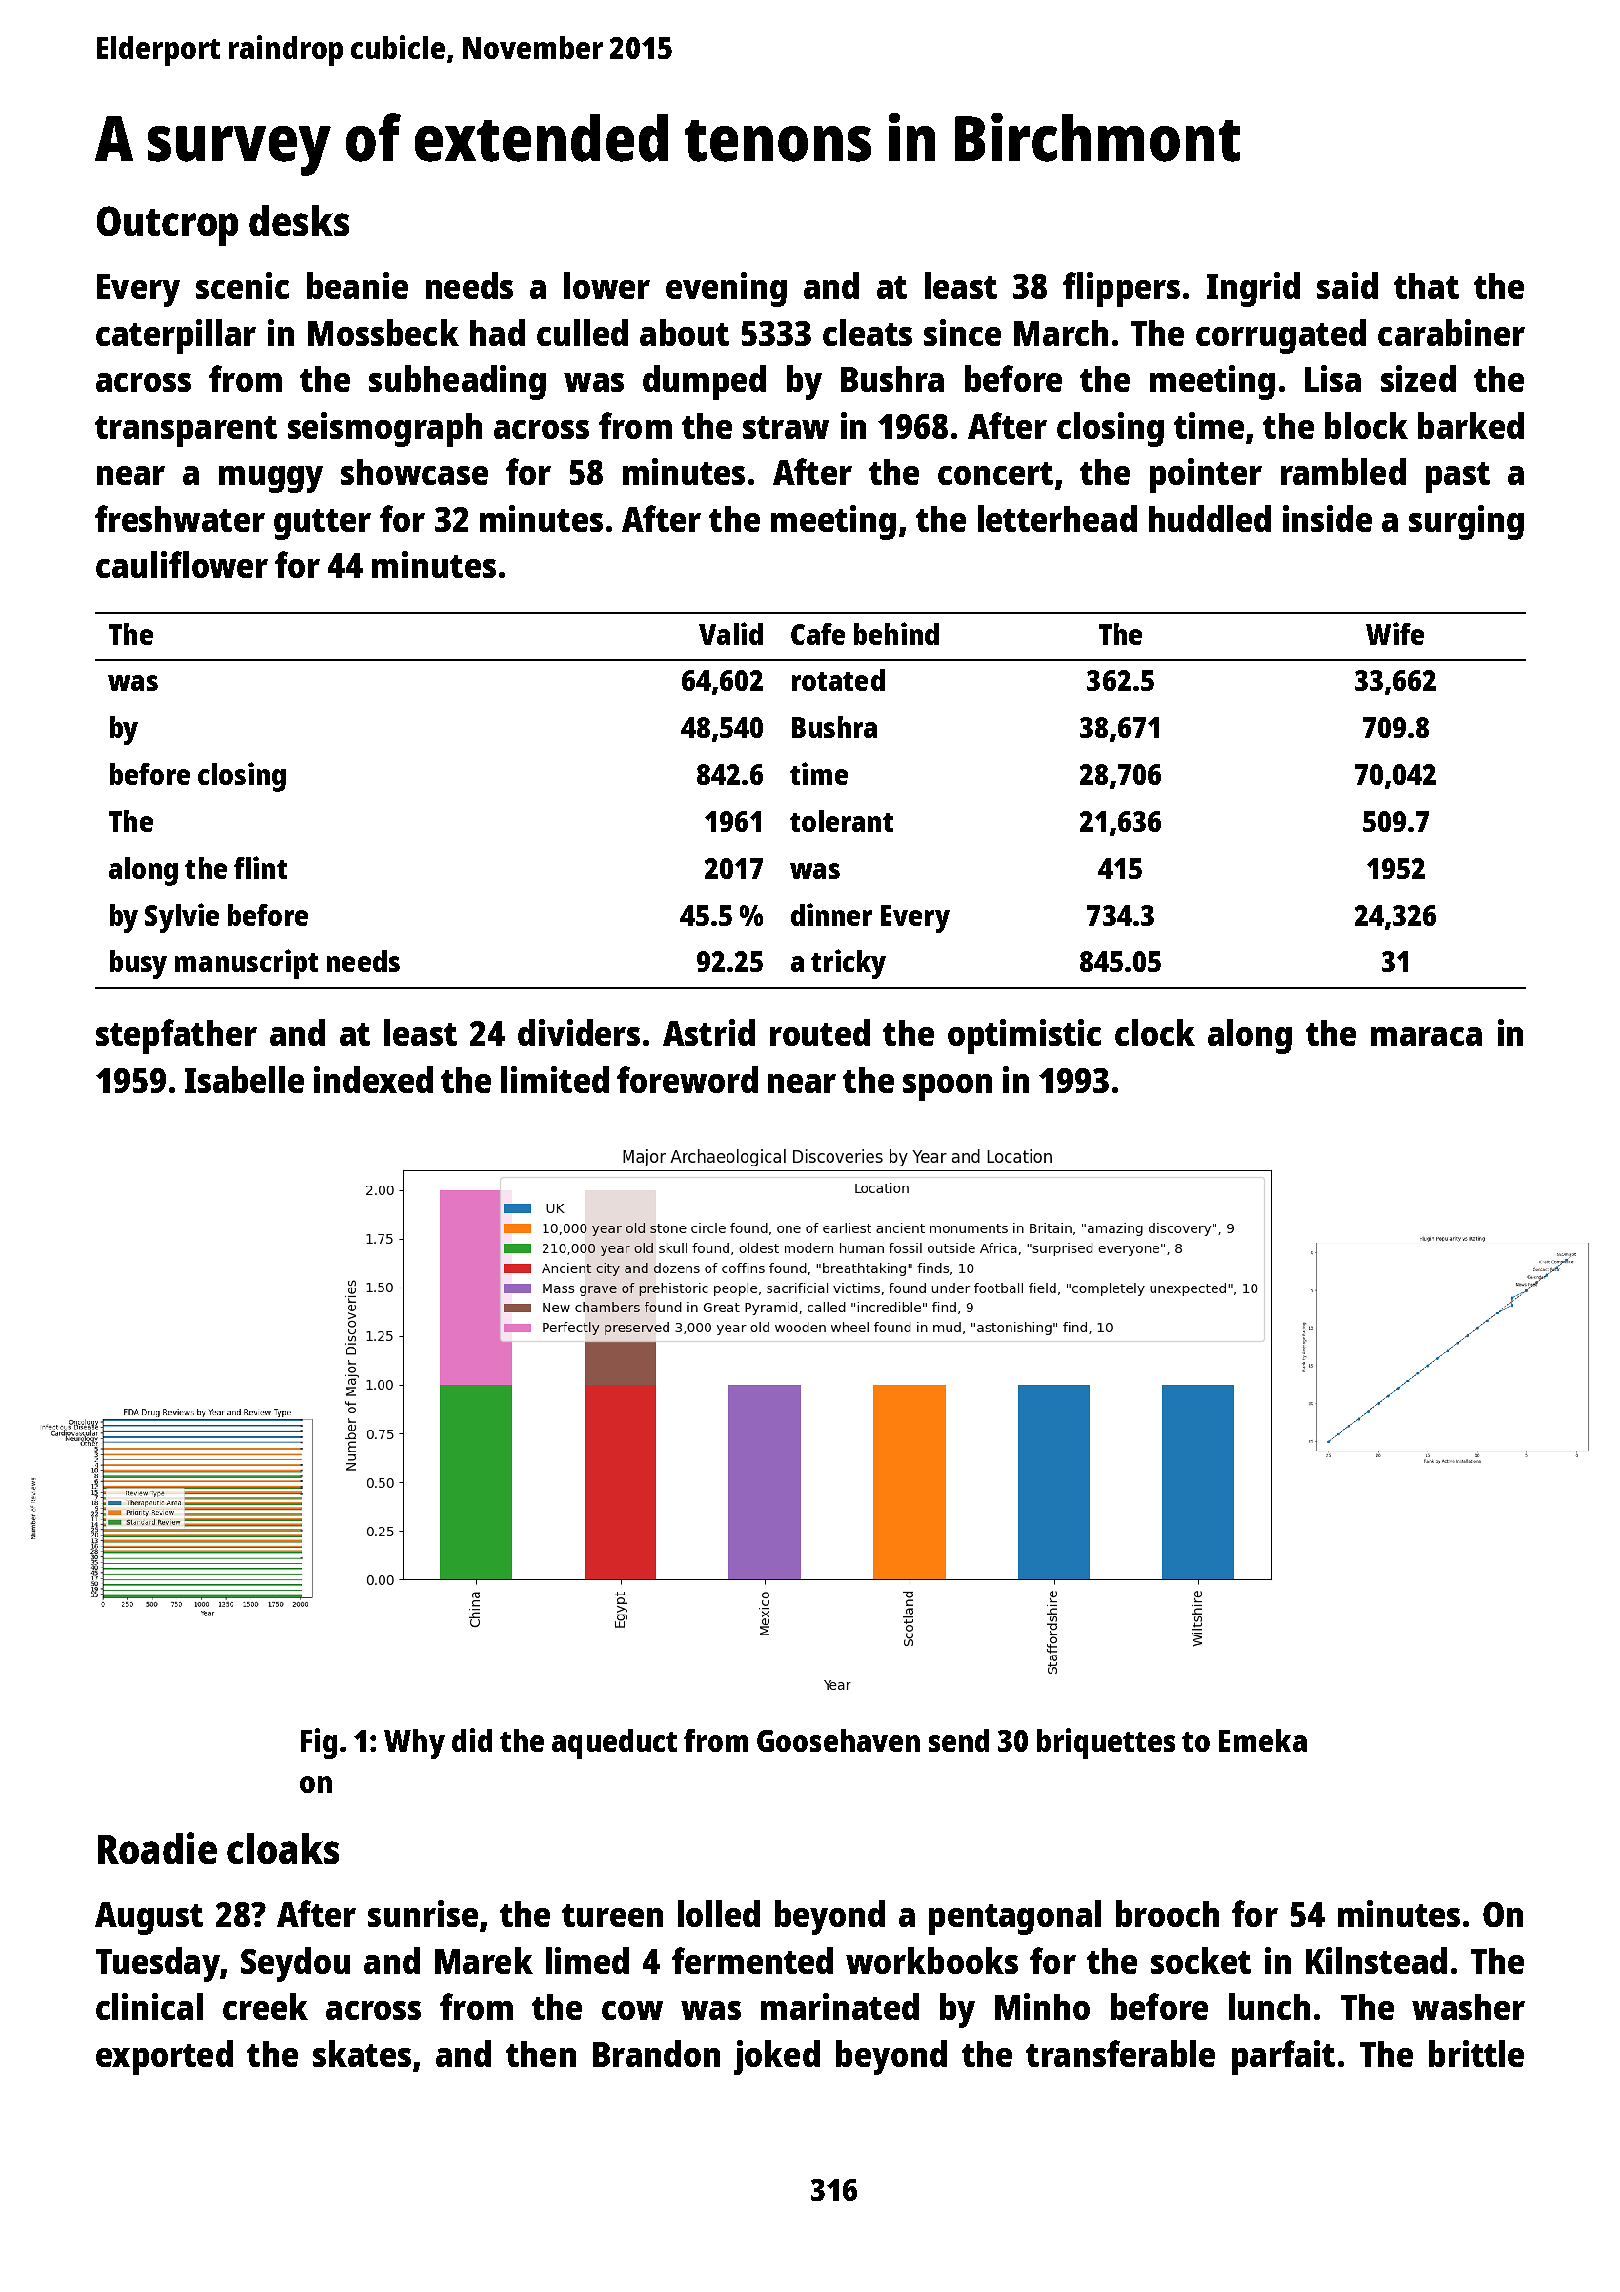 This screenshot has height=2292, width=1620. I want to click on that, so click(1426, 286).
